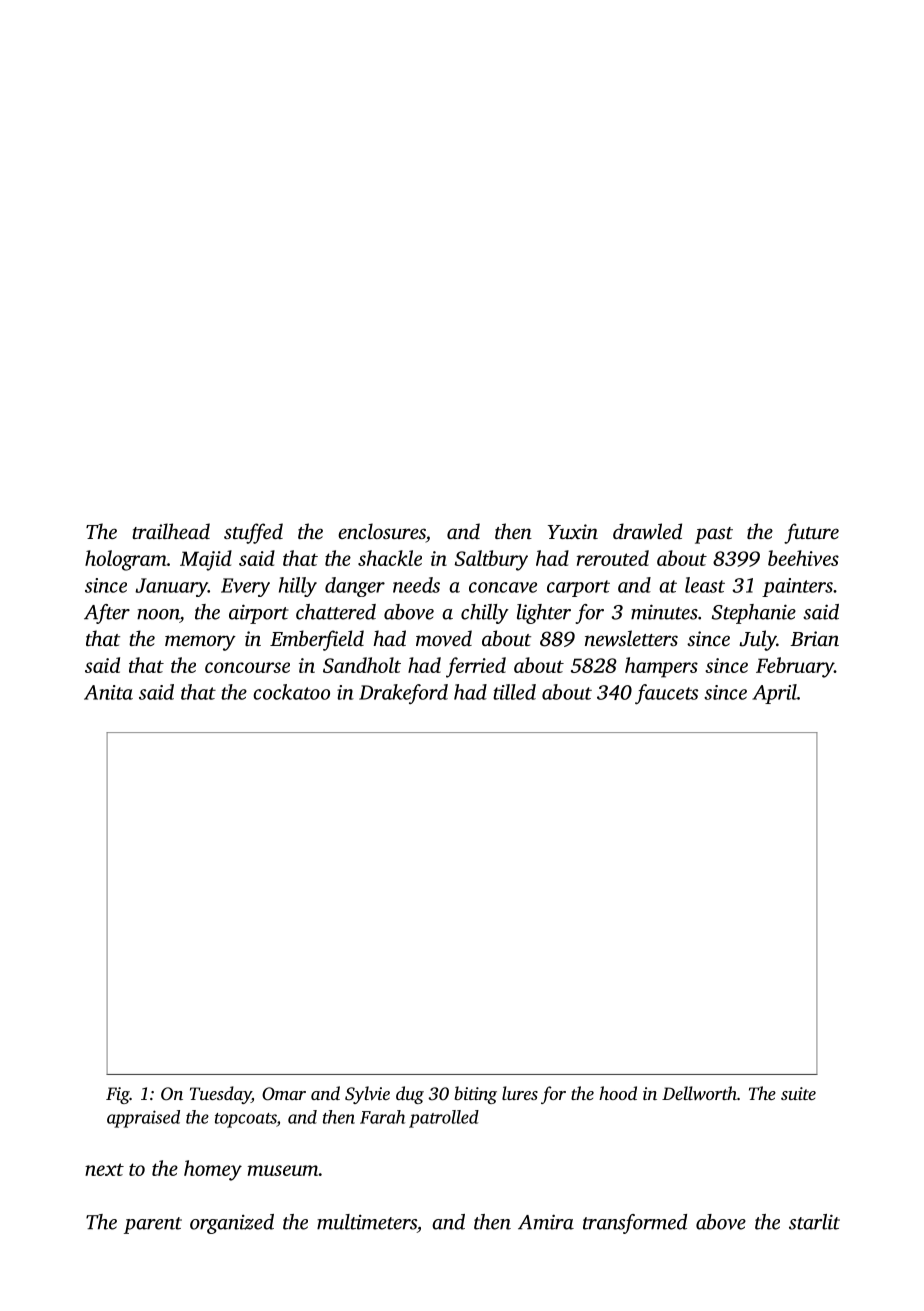 The image size is (924, 1311). I want to click on April, so click(774, 694).
